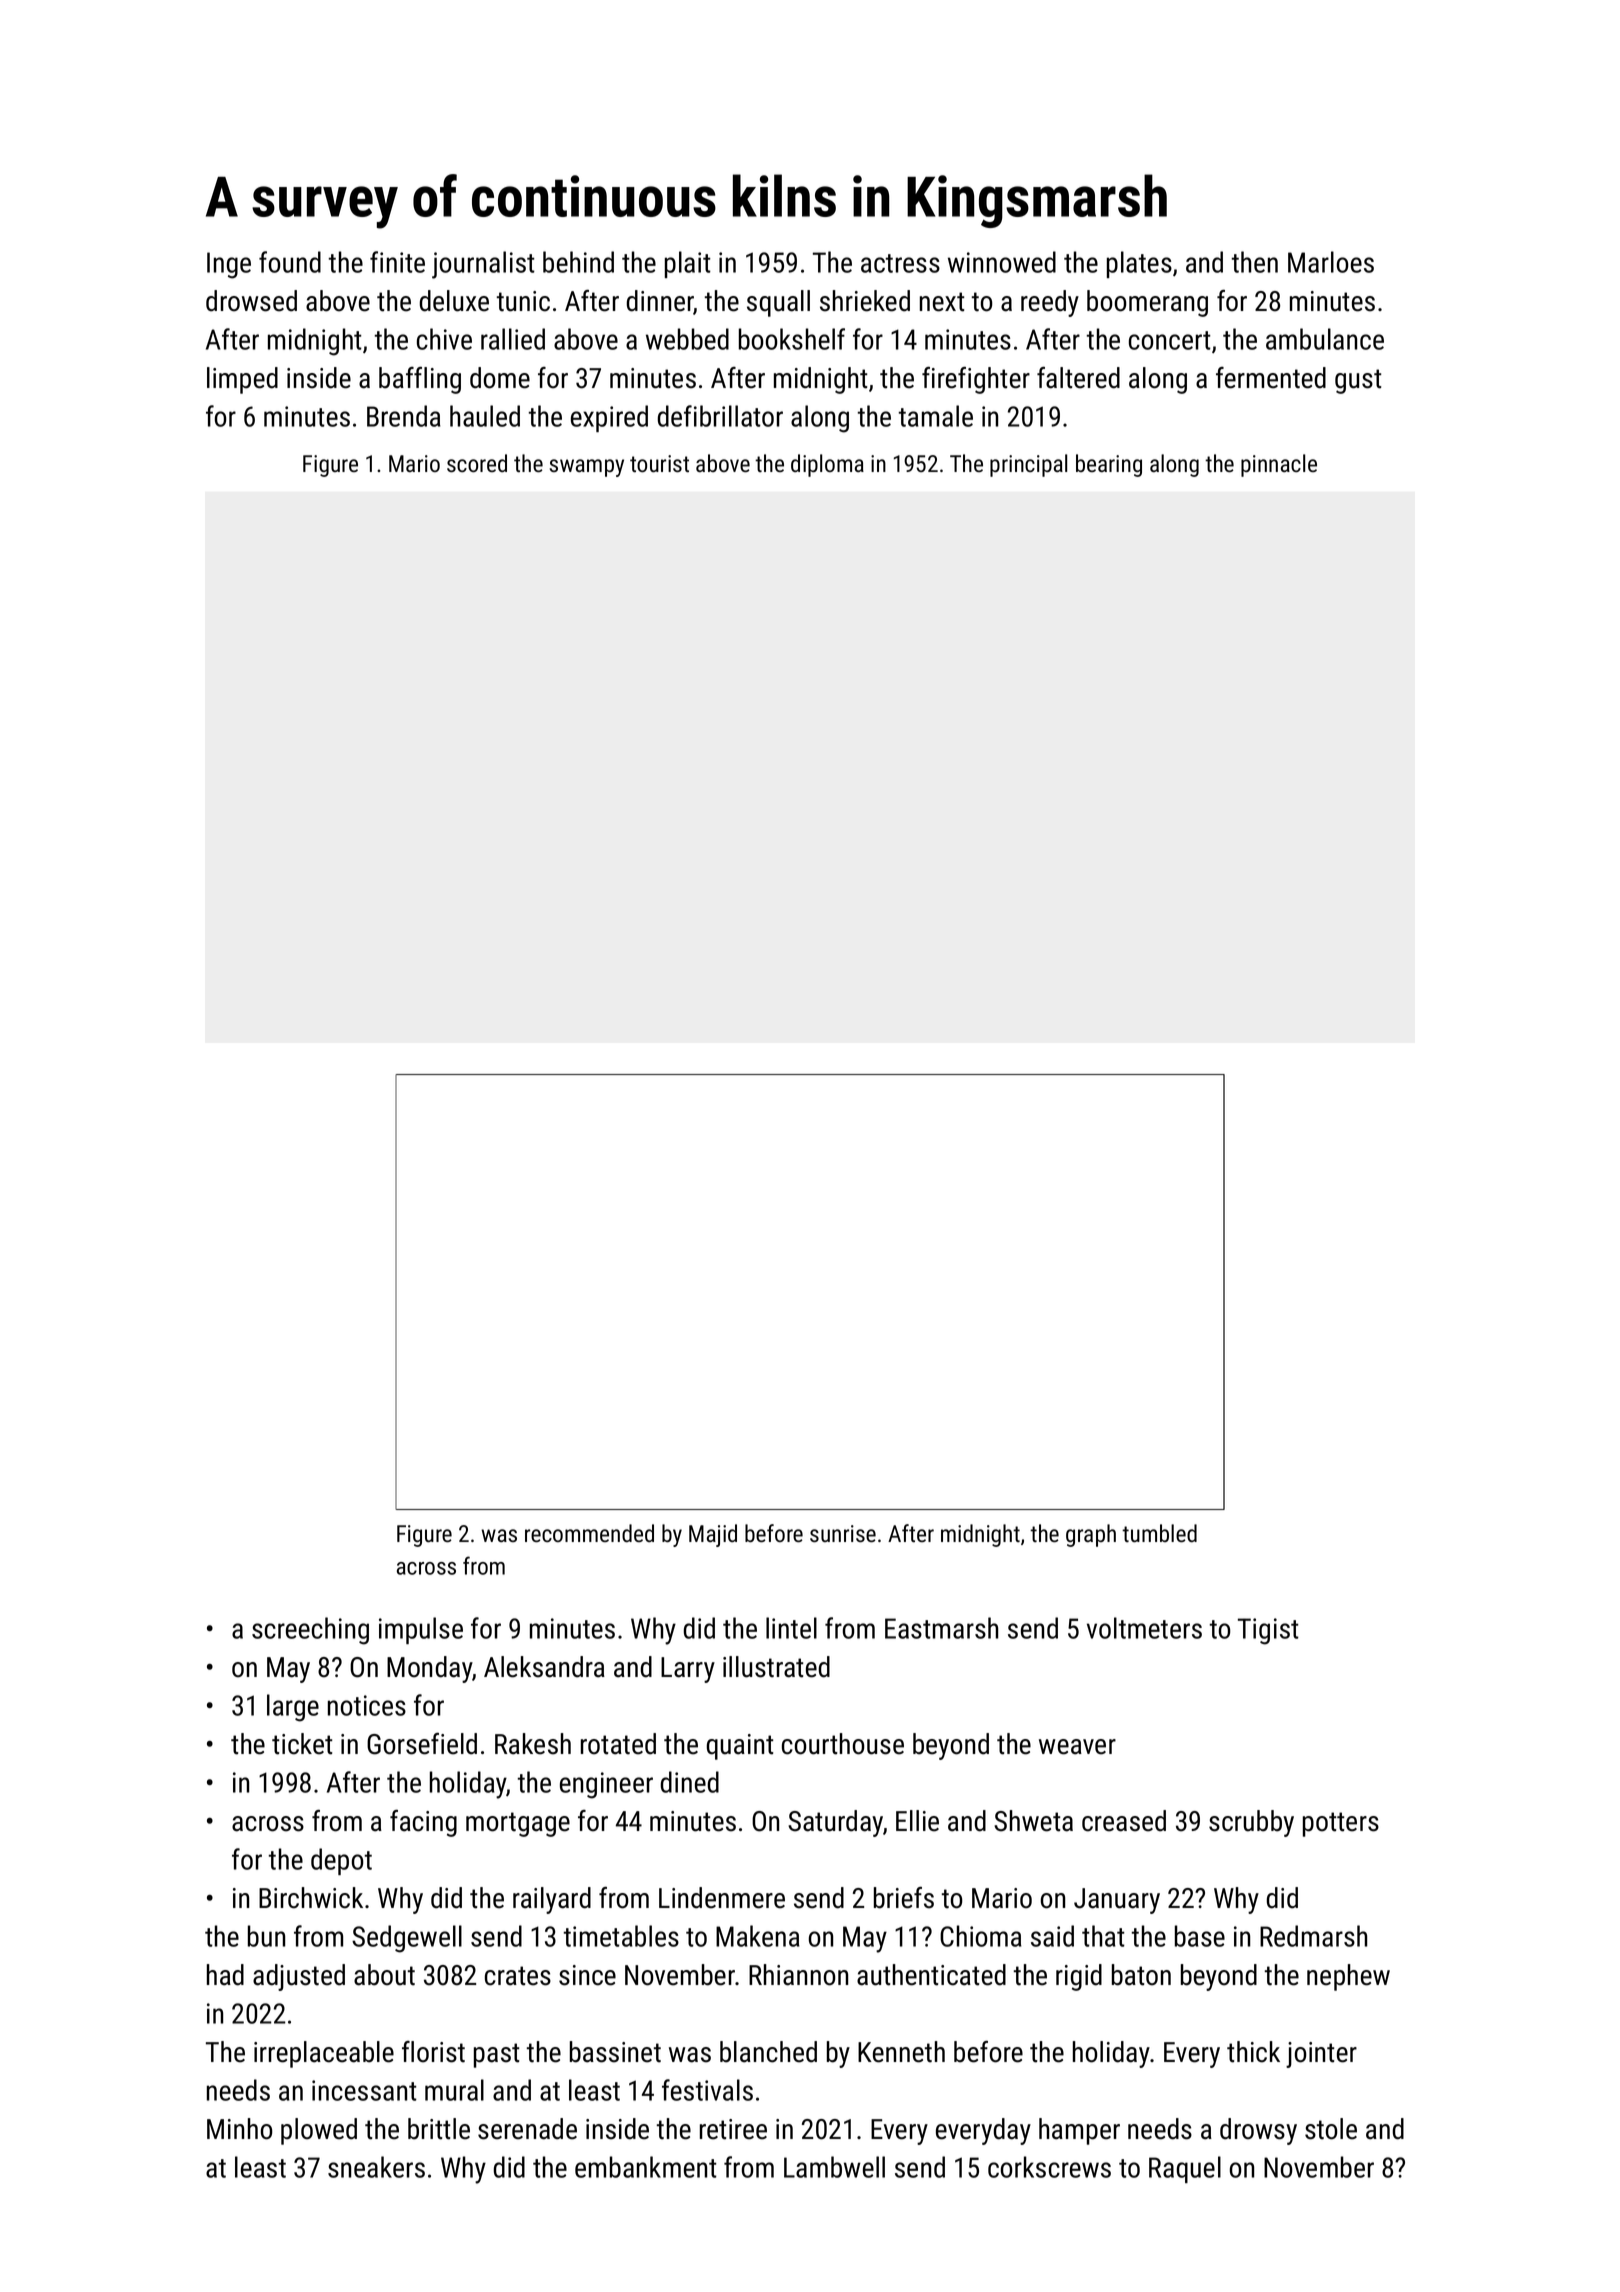  Describe the element at coordinates (367, 1705) in the image. I see `notices` at that location.
